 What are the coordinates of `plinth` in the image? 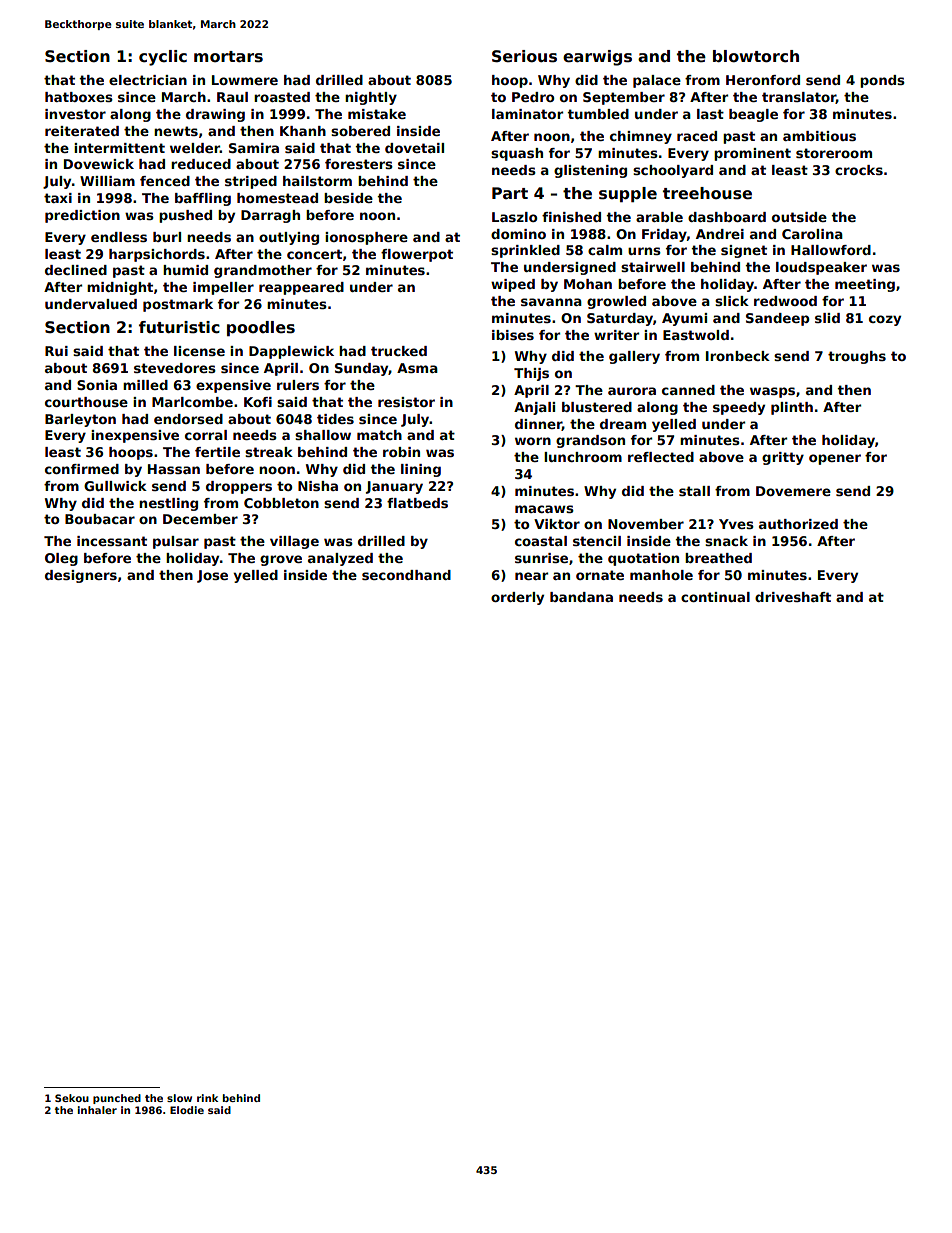 It's located at (792, 408).
